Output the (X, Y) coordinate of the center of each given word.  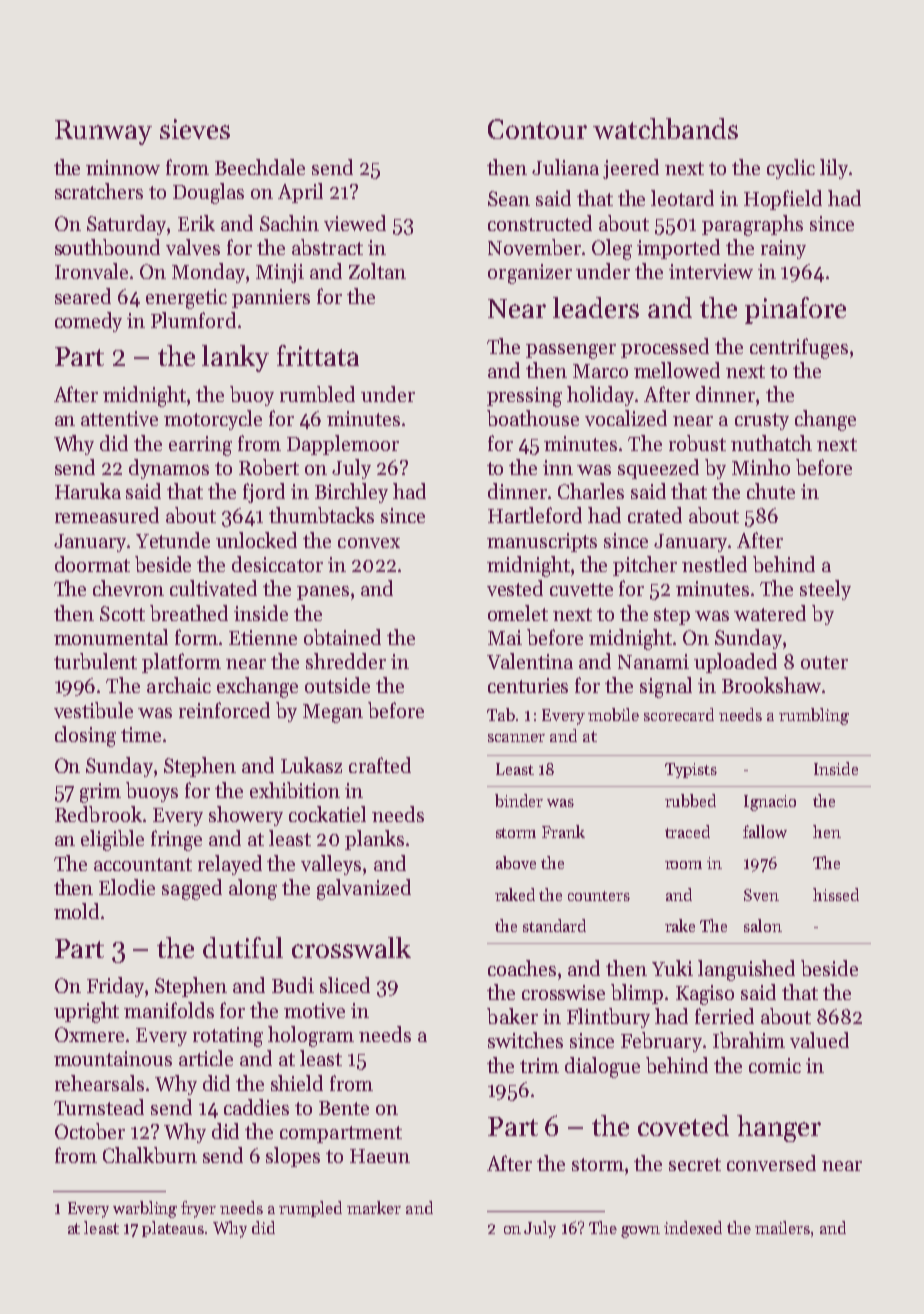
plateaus (173, 1229)
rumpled (310, 1209)
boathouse (533, 418)
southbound (107, 247)
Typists (691, 770)
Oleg (612, 249)
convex (369, 543)
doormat (92, 564)
